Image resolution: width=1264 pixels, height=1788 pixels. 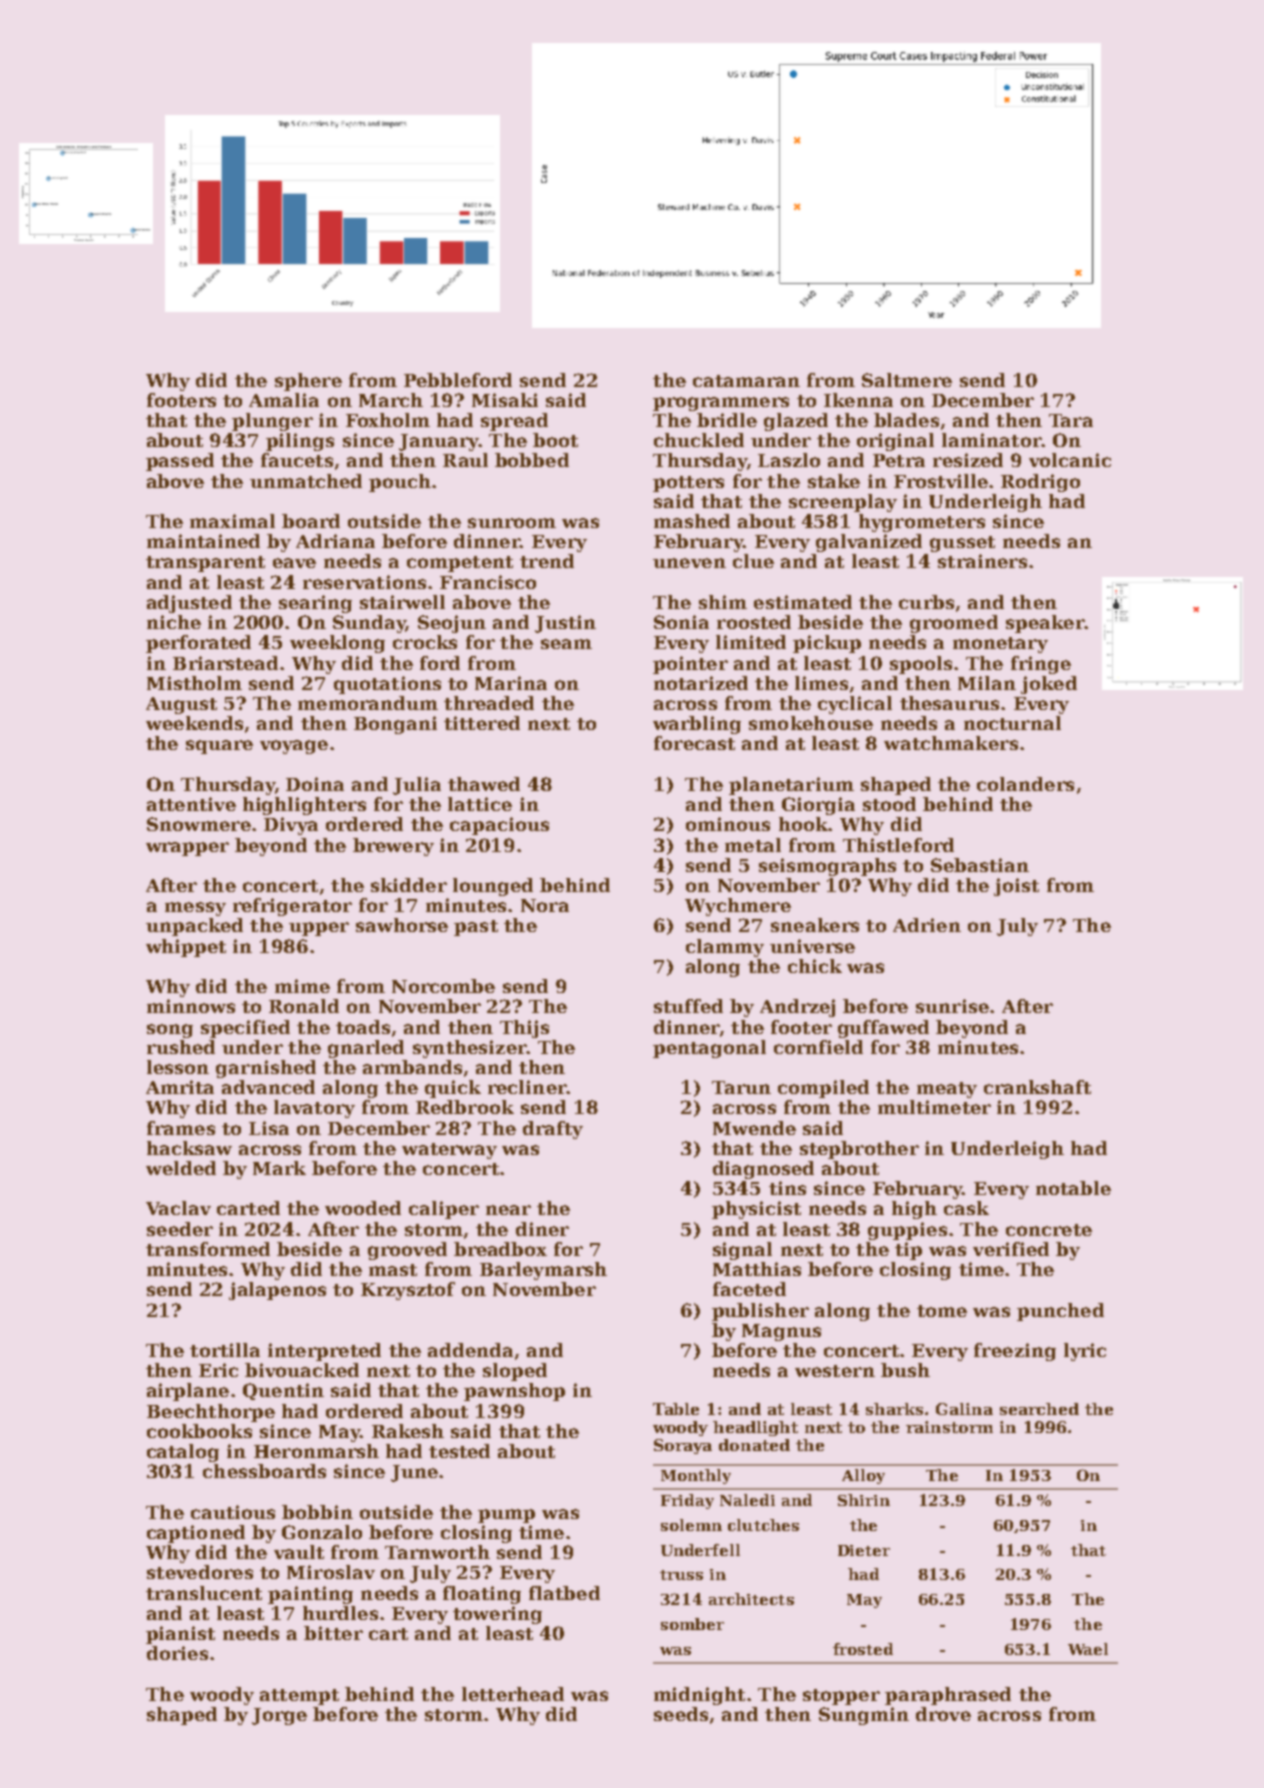 What do you see at coordinates (316, 1451) in the screenshot?
I see `Heronmarsh` at bounding box center [316, 1451].
